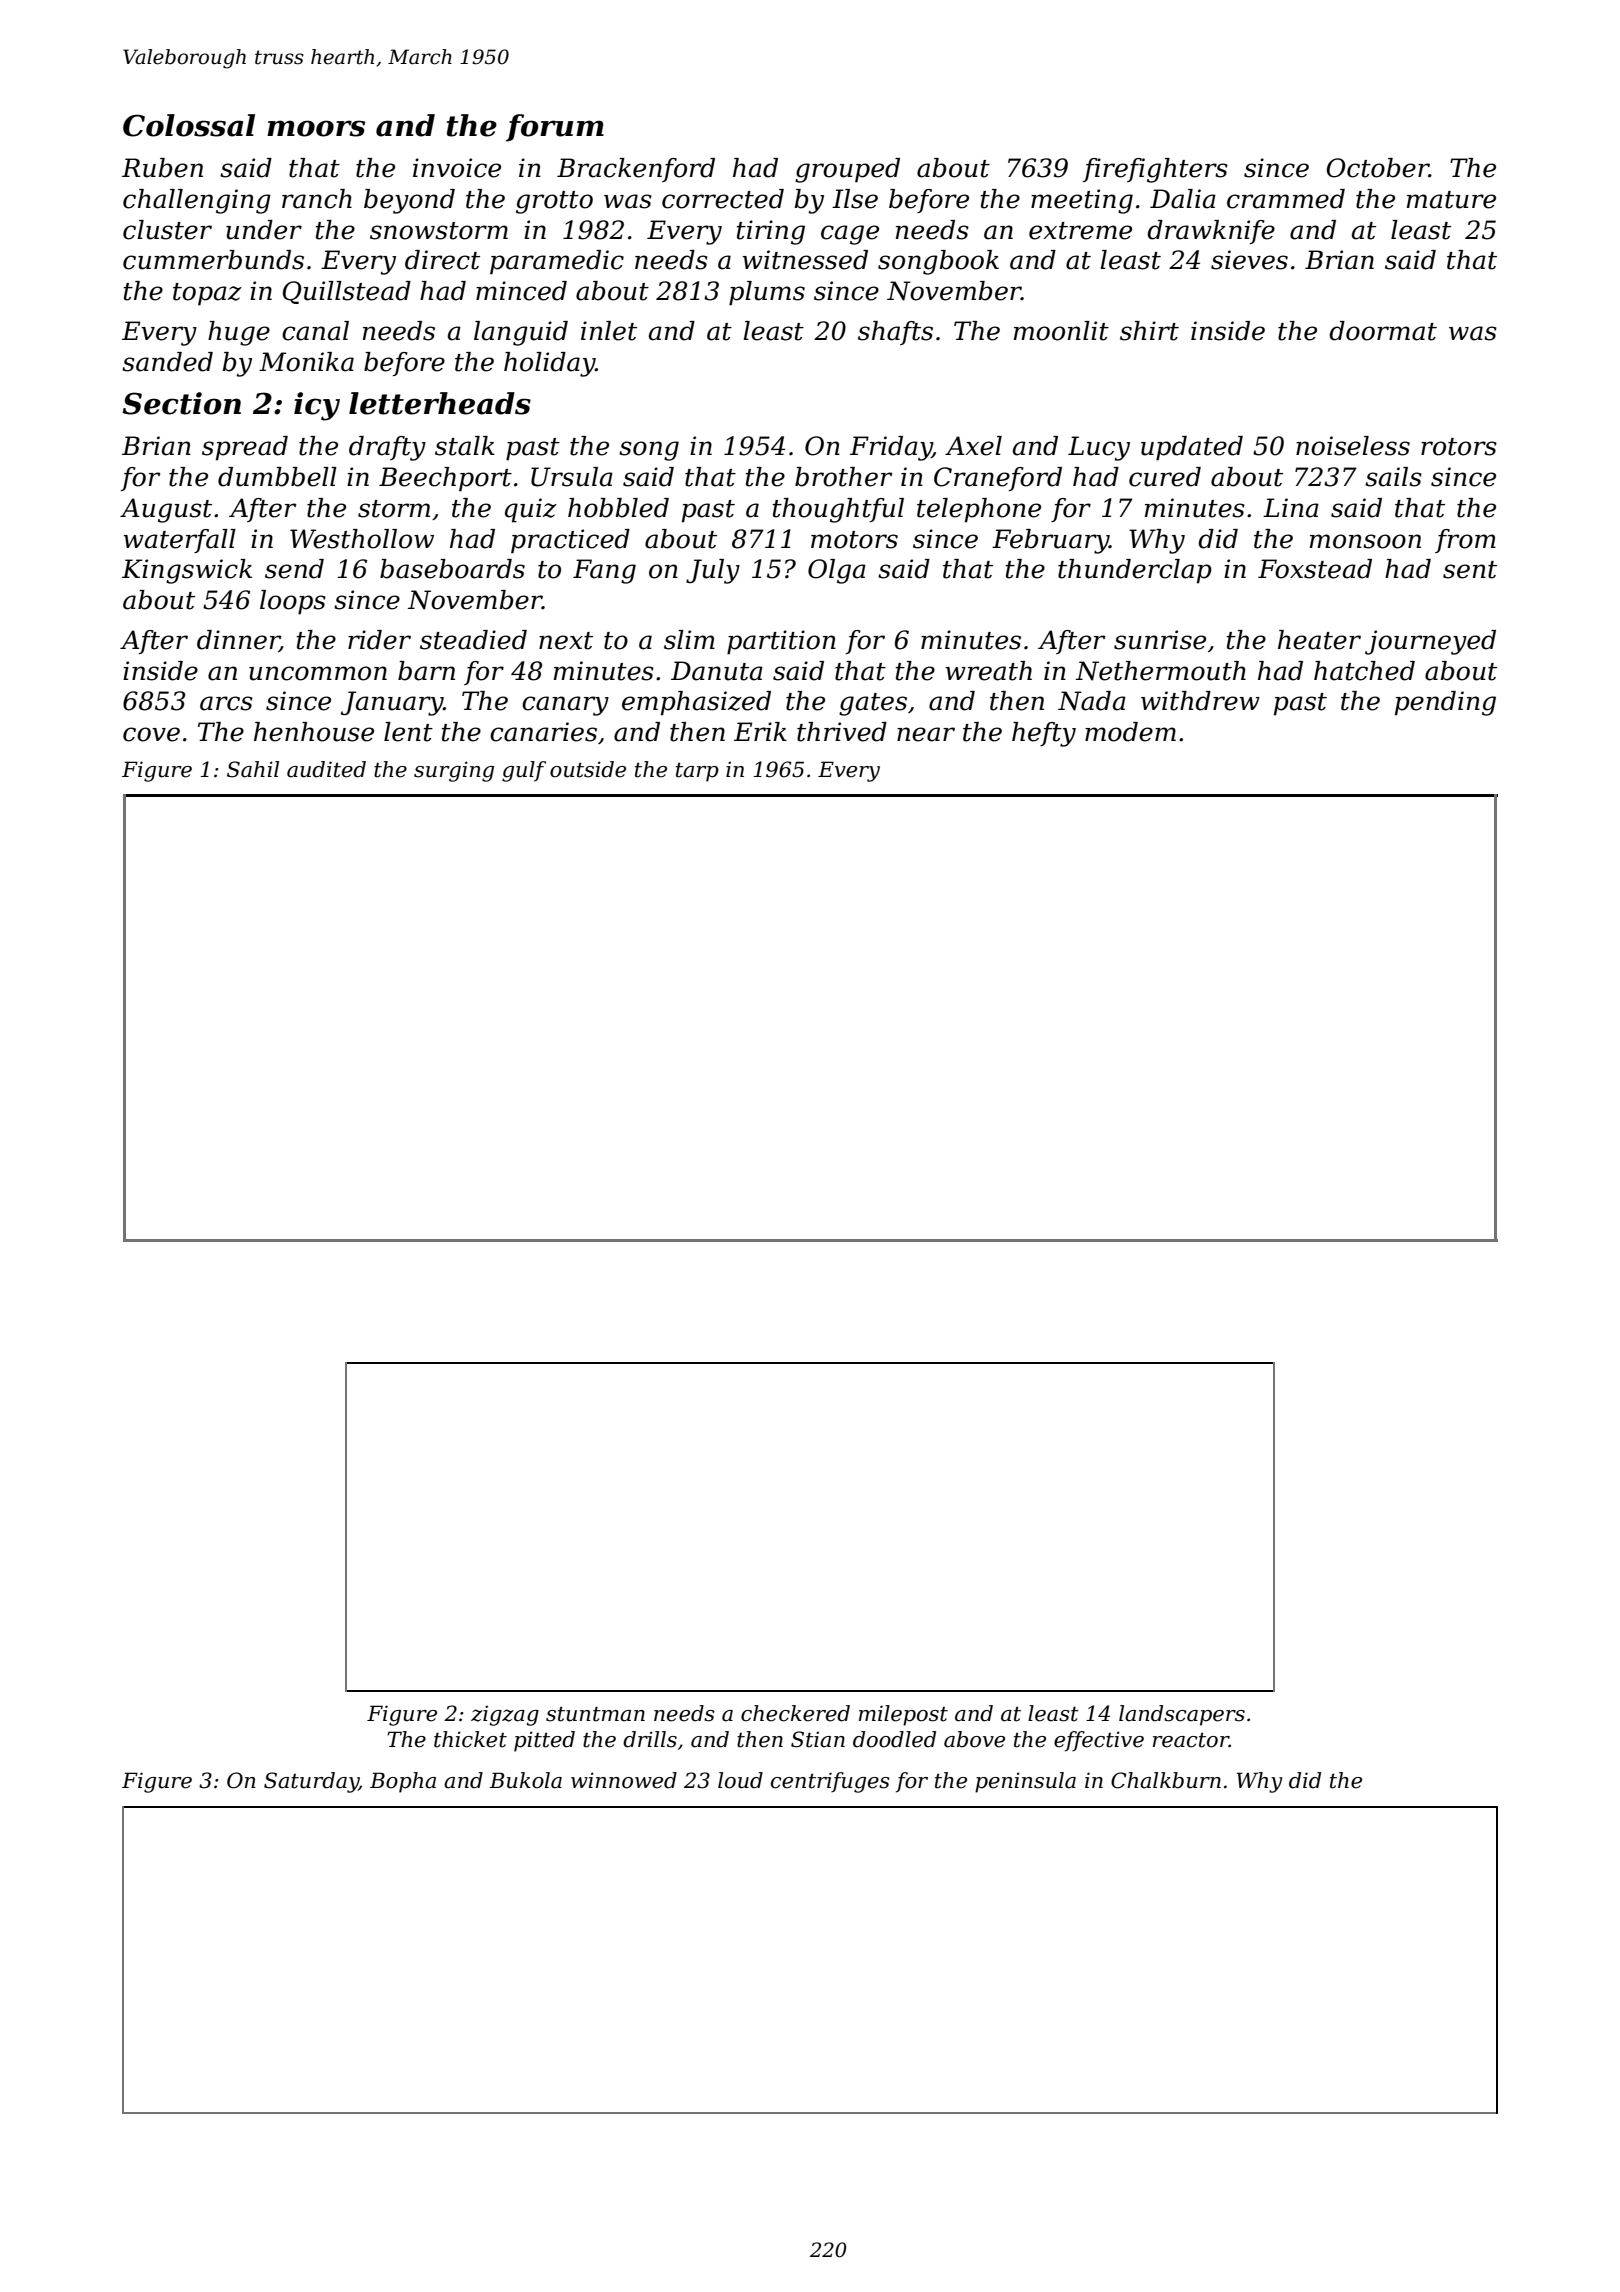 The image size is (1620, 2292). Describe the element at coordinates (1182, 1715) in the screenshot. I see `landscapers` at that location.
